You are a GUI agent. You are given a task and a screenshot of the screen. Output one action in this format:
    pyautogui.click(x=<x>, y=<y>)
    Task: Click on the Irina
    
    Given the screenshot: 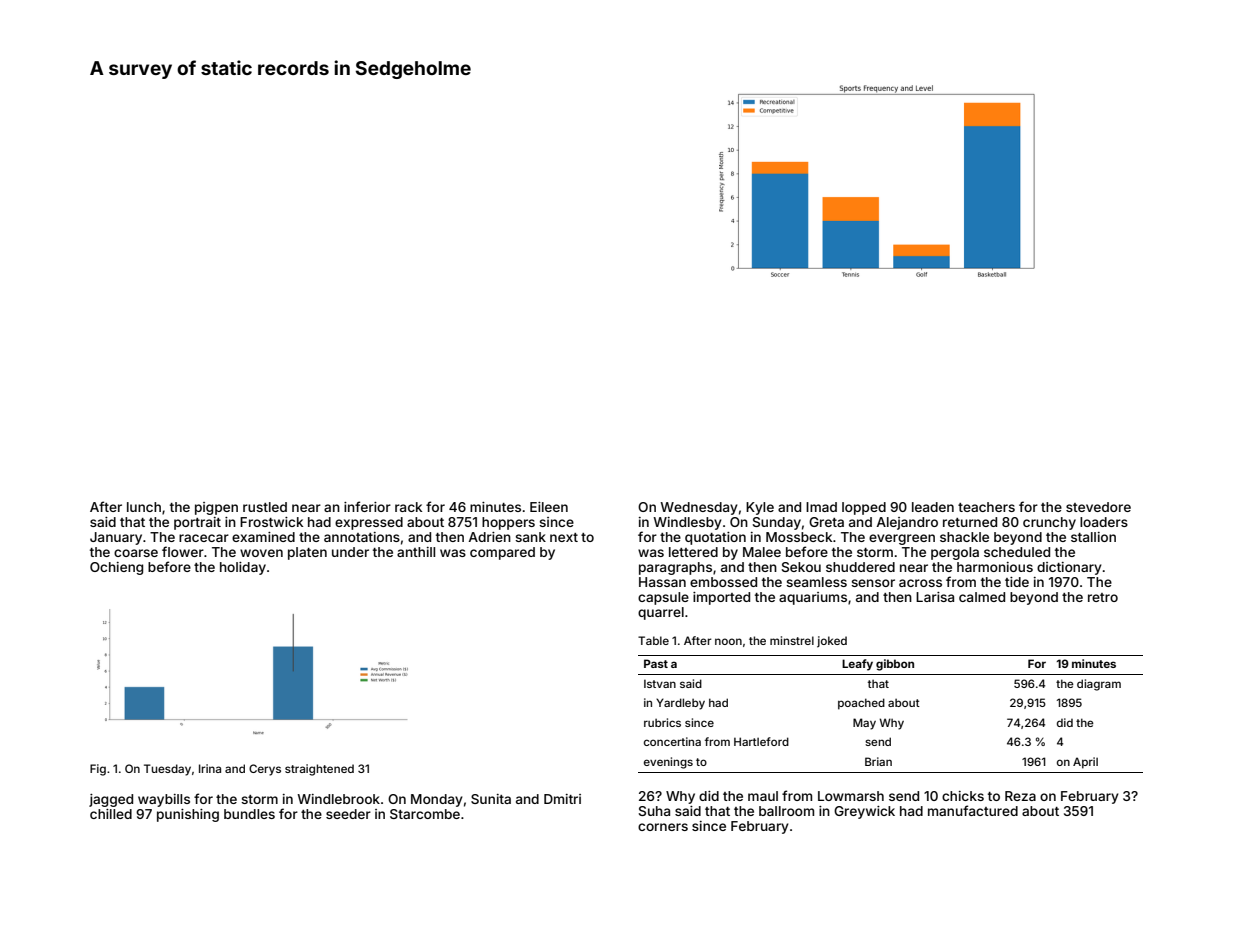 What is the action you would take?
    pyautogui.click(x=210, y=768)
